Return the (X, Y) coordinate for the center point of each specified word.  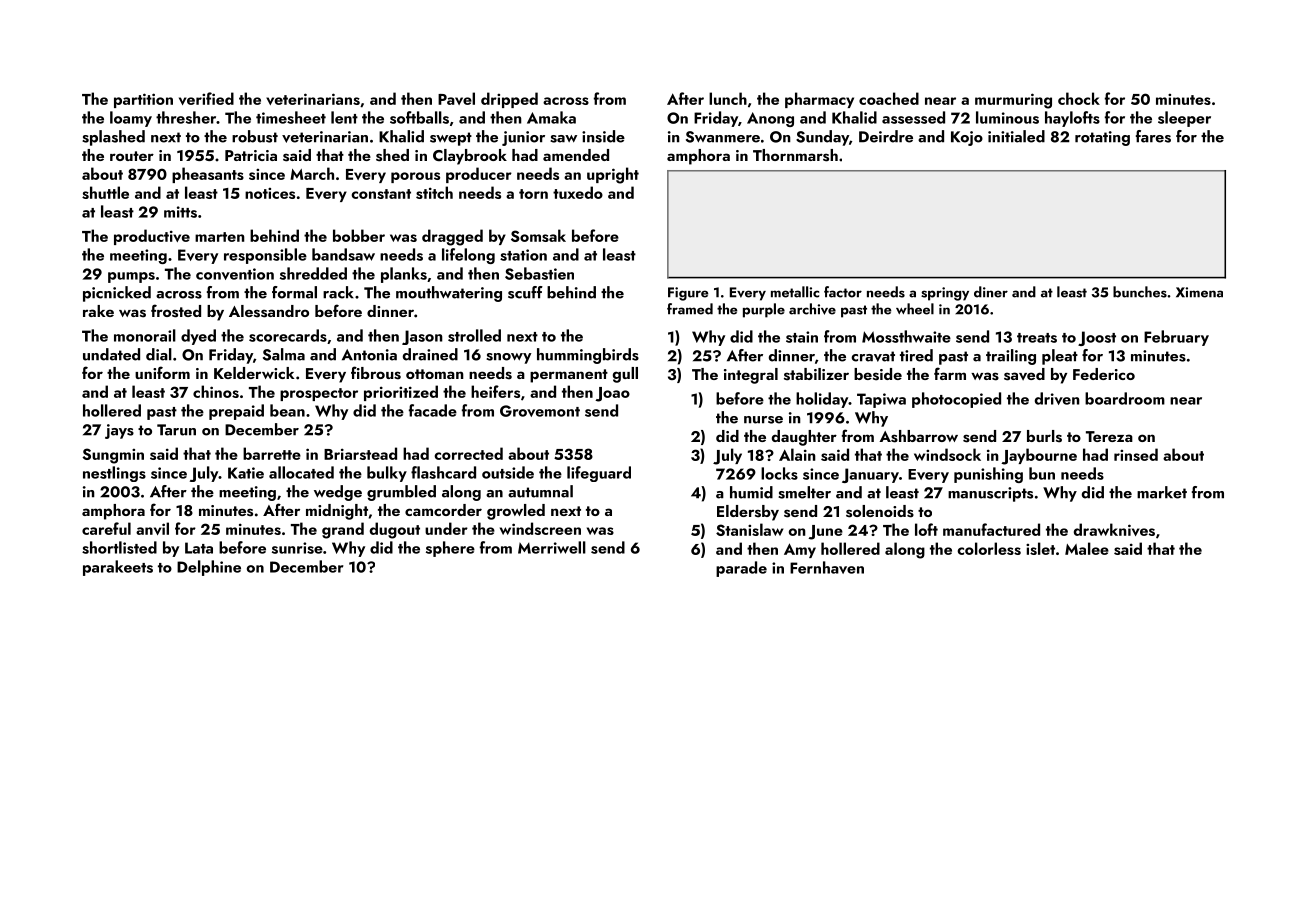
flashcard (443, 472)
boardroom (1125, 398)
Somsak (538, 235)
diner (991, 292)
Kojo (967, 138)
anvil (152, 528)
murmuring (1013, 101)
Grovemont (540, 411)
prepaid (236, 412)
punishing (988, 475)
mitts (180, 212)
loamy (131, 119)
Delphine (209, 568)
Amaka (551, 117)
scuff (525, 292)
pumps (131, 277)
